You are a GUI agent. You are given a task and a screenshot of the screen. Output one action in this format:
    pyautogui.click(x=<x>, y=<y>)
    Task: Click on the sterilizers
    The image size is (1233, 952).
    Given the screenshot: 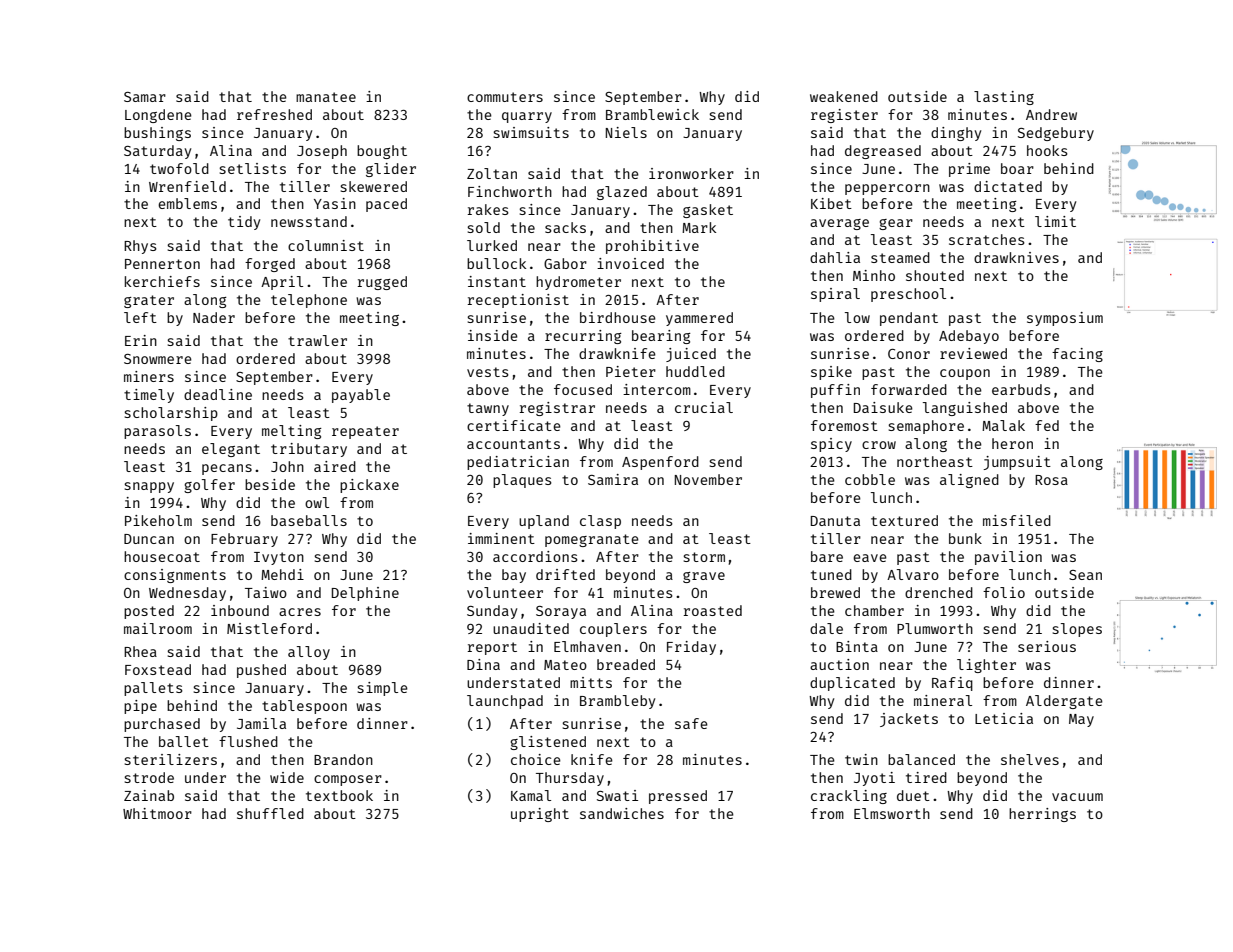 What is the action you would take?
    pyautogui.click(x=171, y=759)
